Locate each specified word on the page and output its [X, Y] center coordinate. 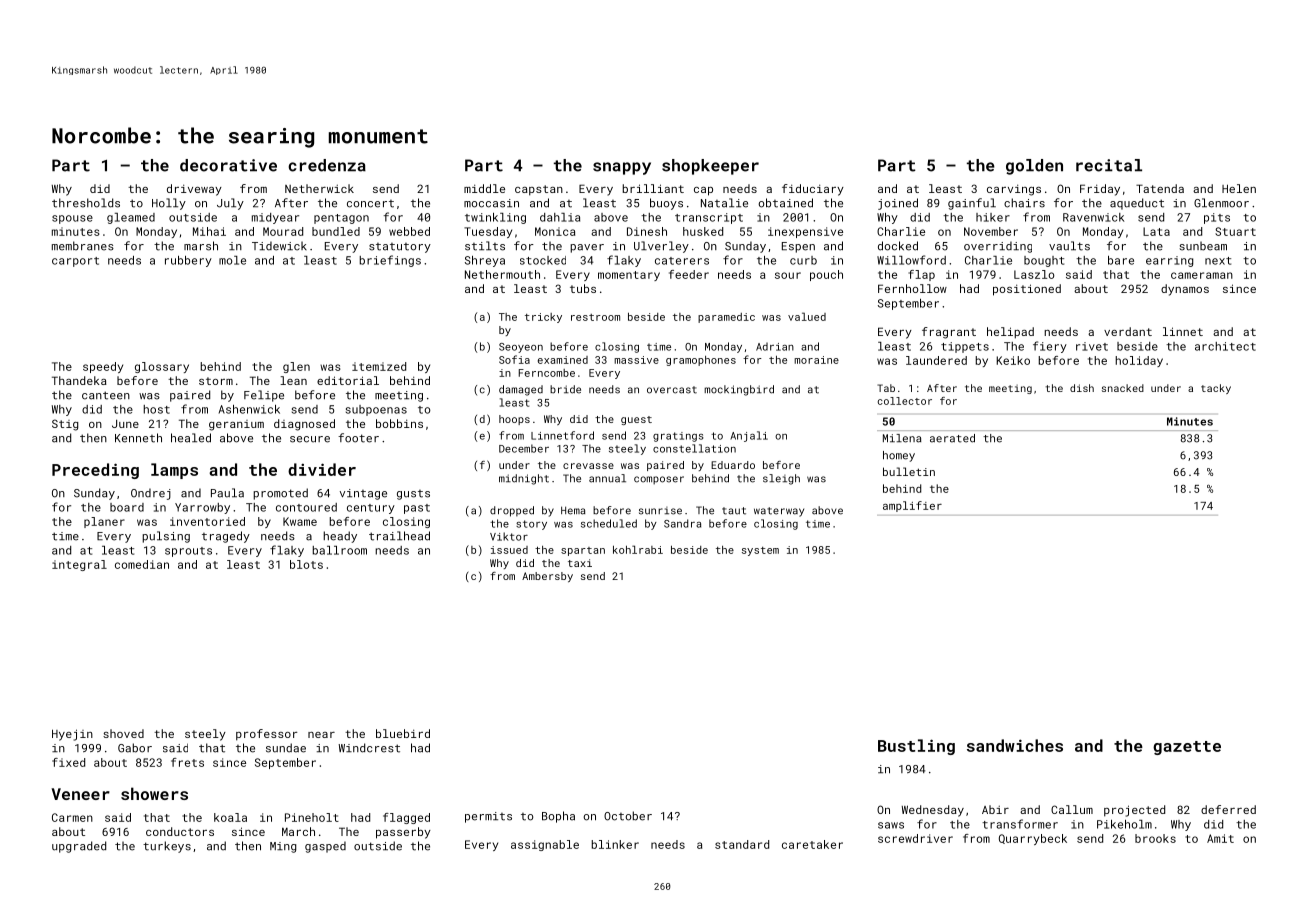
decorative [228, 165]
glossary [162, 367]
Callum [1072, 809]
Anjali [749, 436]
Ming [283, 847]
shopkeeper [710, 167]
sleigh [781, 479]
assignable [545, 845]
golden [1034, 167]
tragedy [226, 537]
